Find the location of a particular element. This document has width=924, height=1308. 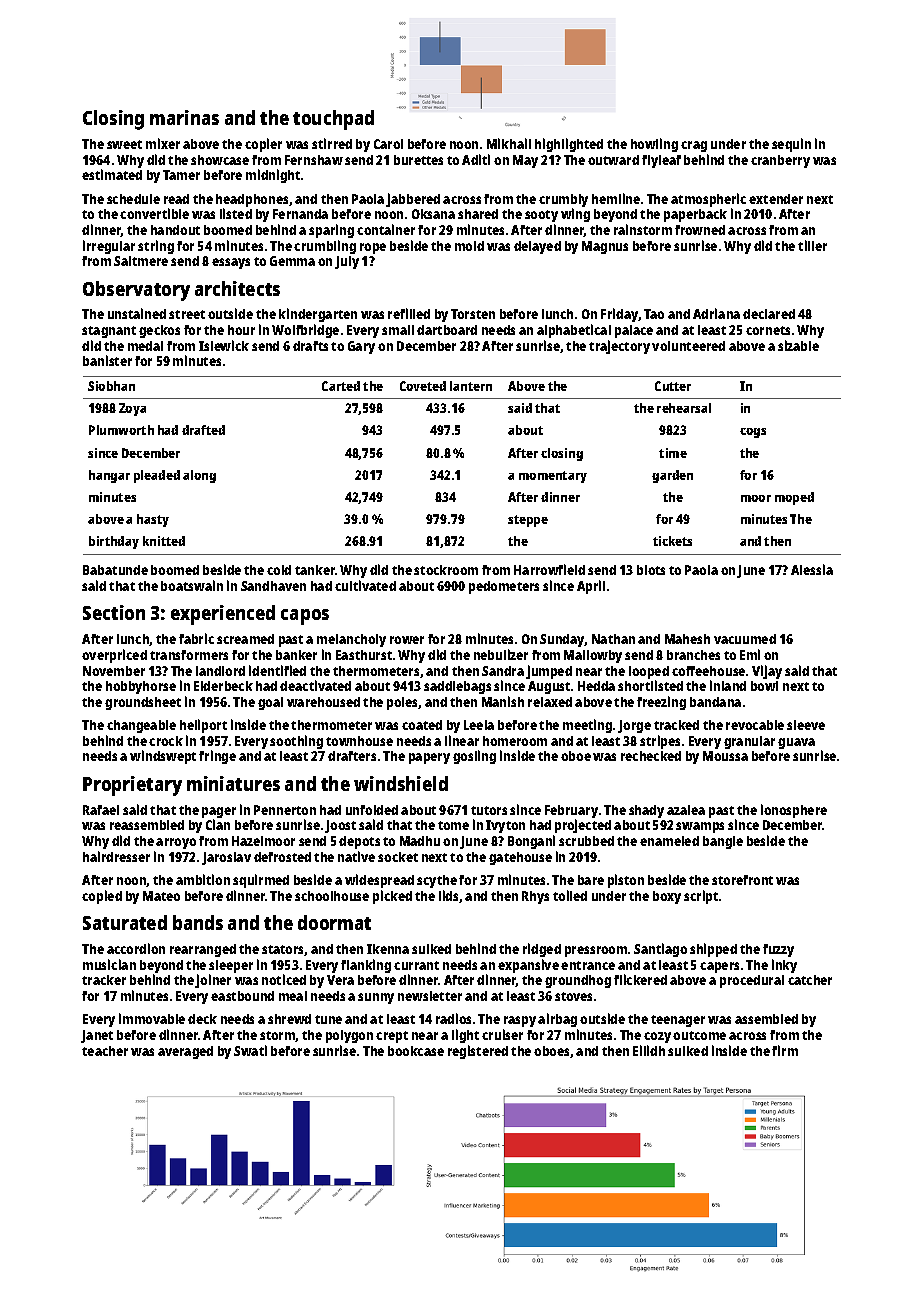

frowned is located at coordinates (700, 230).
